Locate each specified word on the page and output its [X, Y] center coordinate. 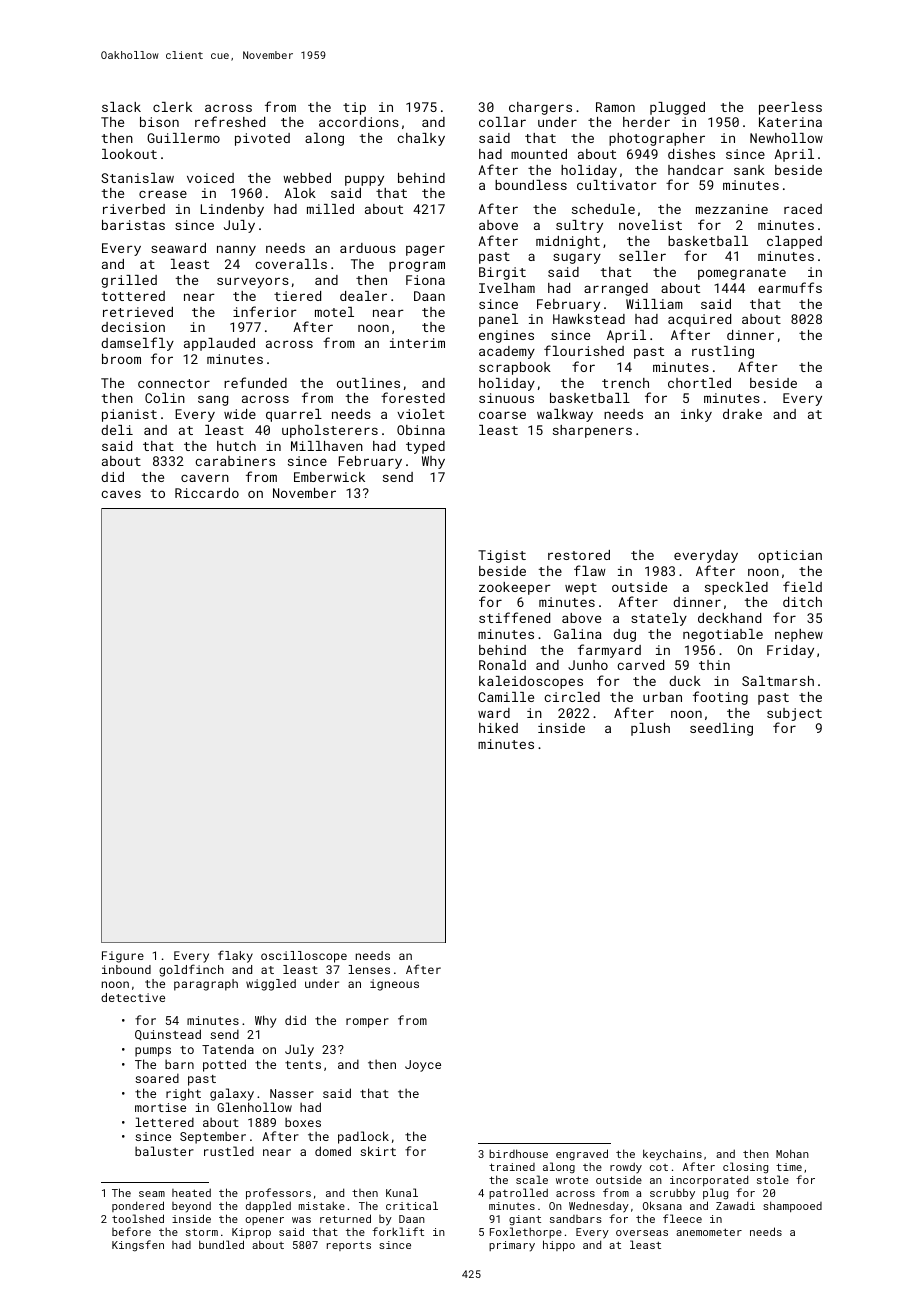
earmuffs [790, 287]
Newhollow [786, 138]
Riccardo [207, 493]
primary [512, 1246]
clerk [172, 107]
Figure [123, 957]
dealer [363, 296]
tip [354, 108]
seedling [721, 729]
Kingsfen [138, 1246]
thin [714, 665]
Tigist [502, 556]
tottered [133, 296]
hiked [498, 728]
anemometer [709, 1232]
